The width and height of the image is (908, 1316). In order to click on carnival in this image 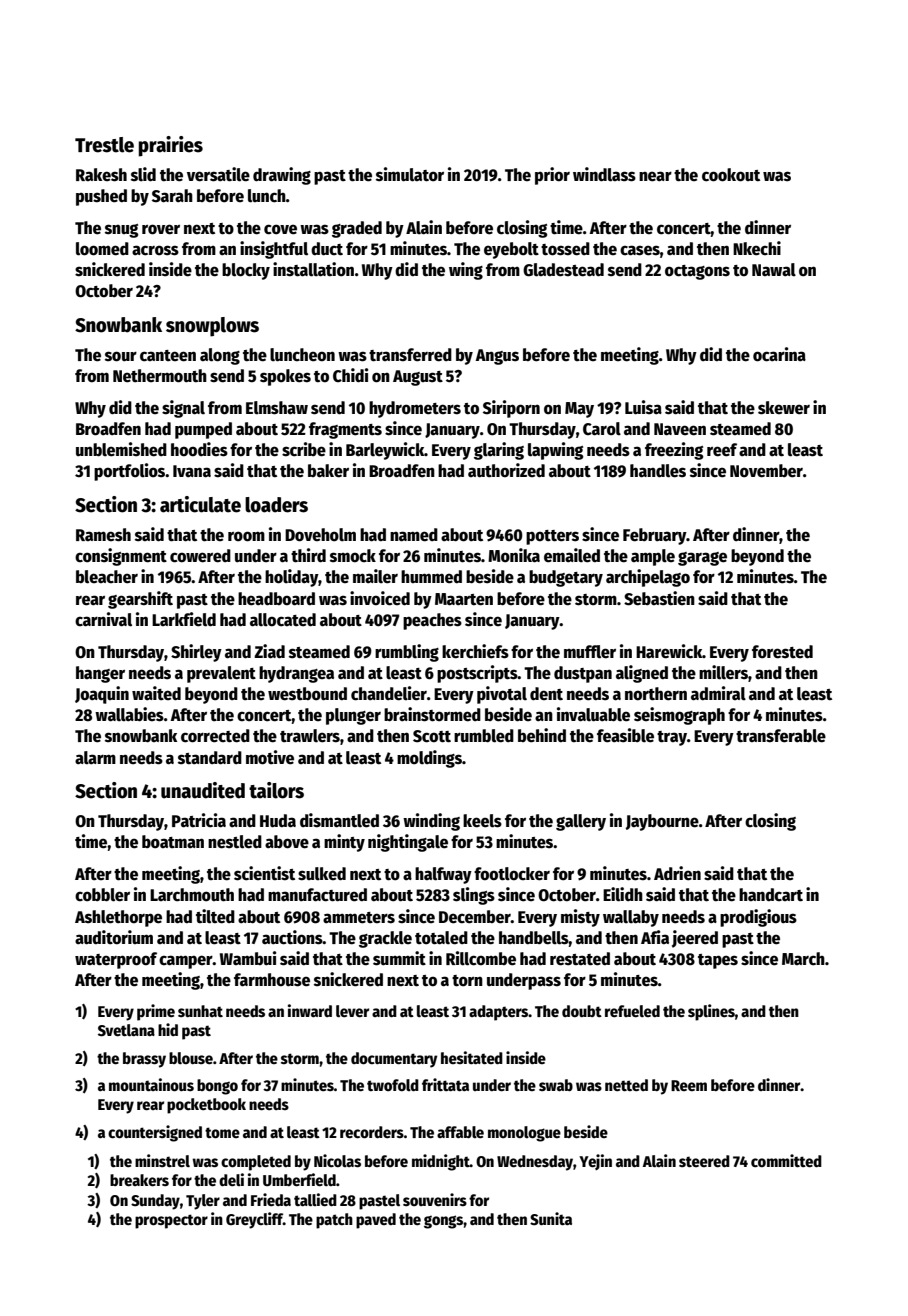, I will do `click(103, 619)`.
